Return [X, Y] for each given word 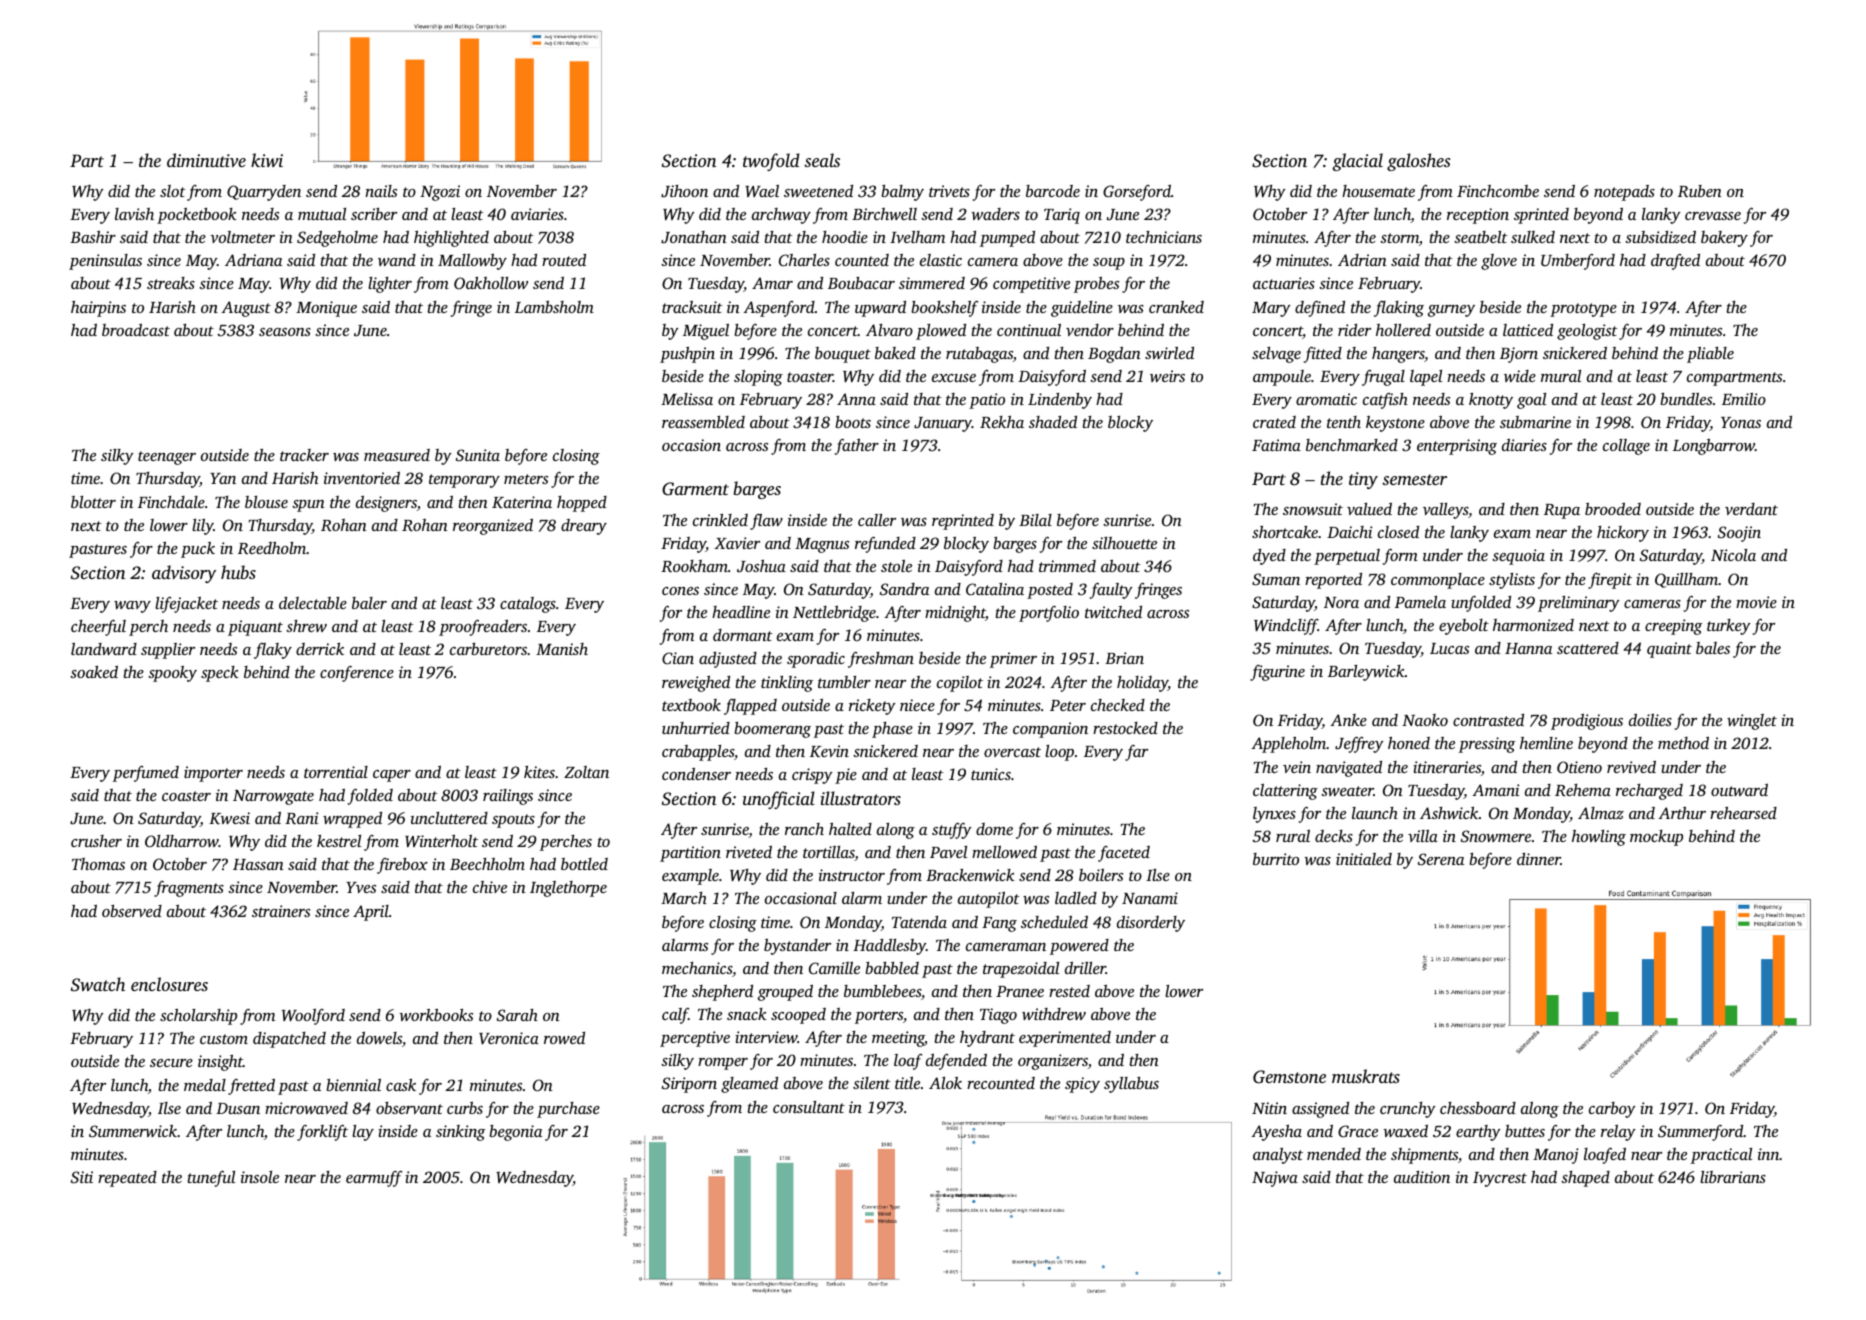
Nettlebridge [834, 613]
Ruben [1700, 191]
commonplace [1438, 581]
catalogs [528, 605]
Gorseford [1137, 192]
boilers [1101, 875]
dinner [1539, 859]
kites [539, 772]
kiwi [267, 160]
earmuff [374, 1179]
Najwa [1275, 1179]
